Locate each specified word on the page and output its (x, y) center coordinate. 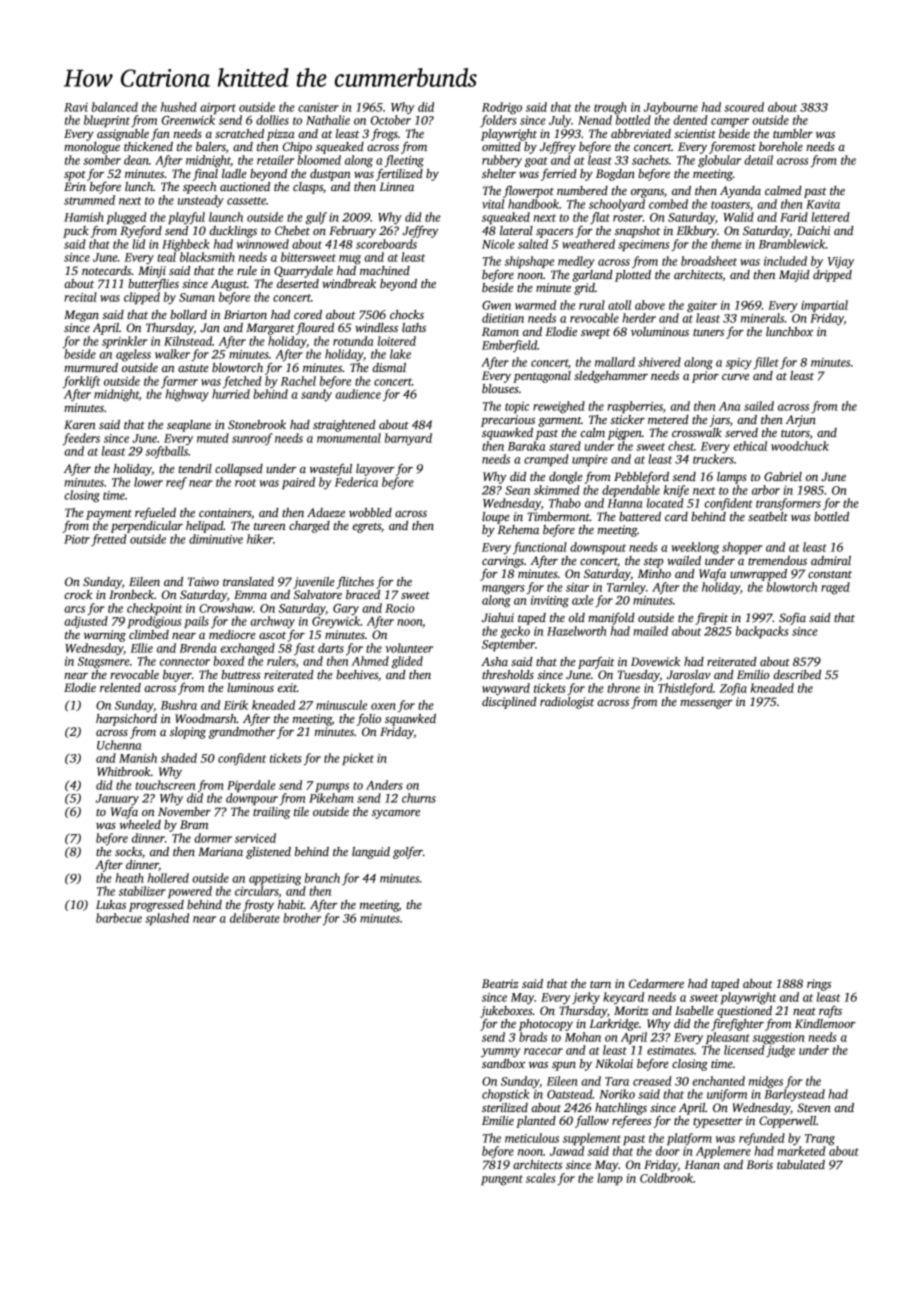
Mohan (583, 1037)
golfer (408, 852)
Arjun (801, 421)
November (184, 811)
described (797, 674)
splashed (167, 919)
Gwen (496, 305)
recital (80, 297)
